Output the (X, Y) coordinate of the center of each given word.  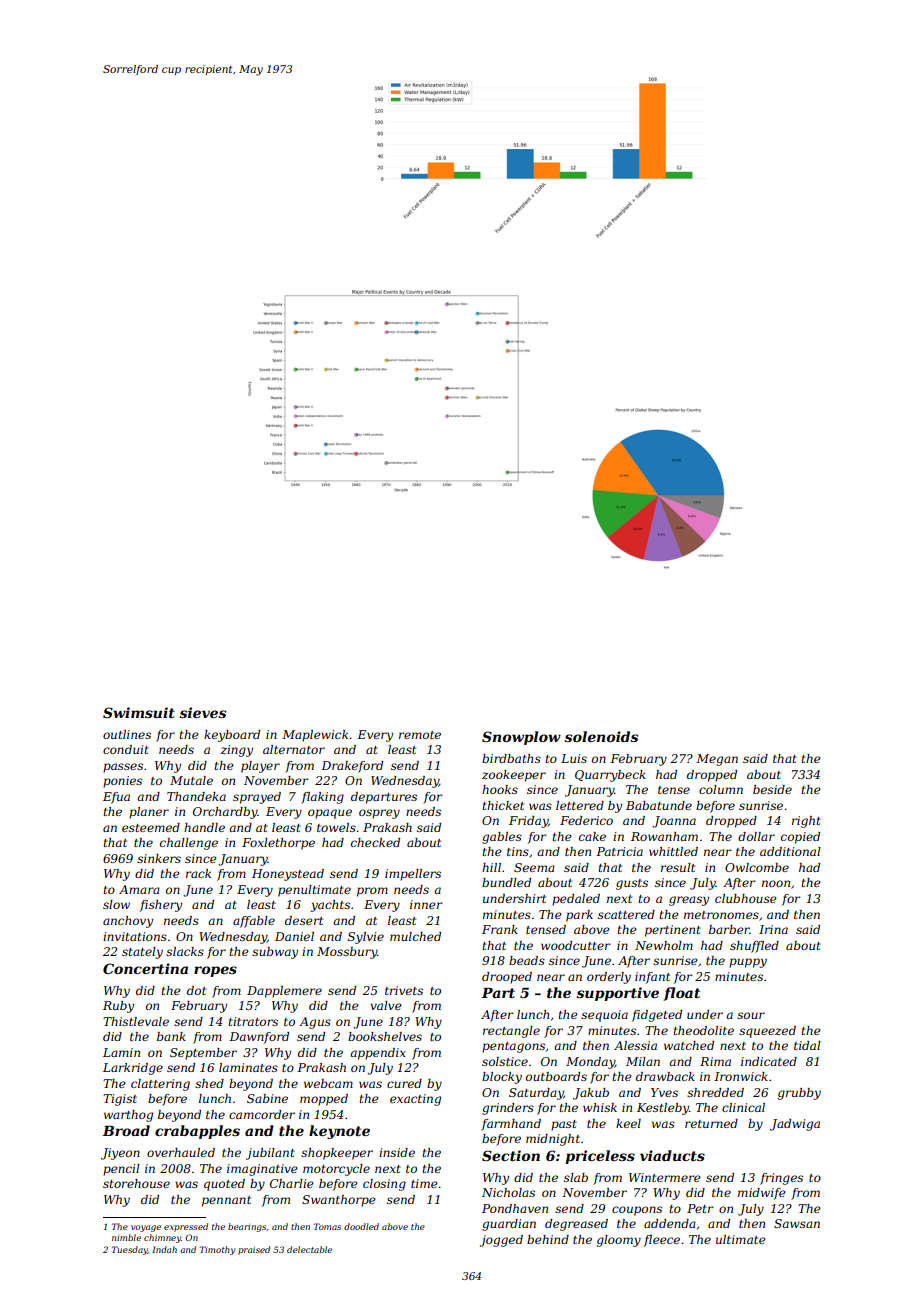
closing (384, 1185)
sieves (202, 712)
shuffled (754, 947)
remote (420, 735)
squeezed (767, 1032)
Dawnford (259, 1038)
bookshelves (385, 1036)
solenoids (601, 736)
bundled (506, 882)
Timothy (217, 1250)
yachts (330, 906)
